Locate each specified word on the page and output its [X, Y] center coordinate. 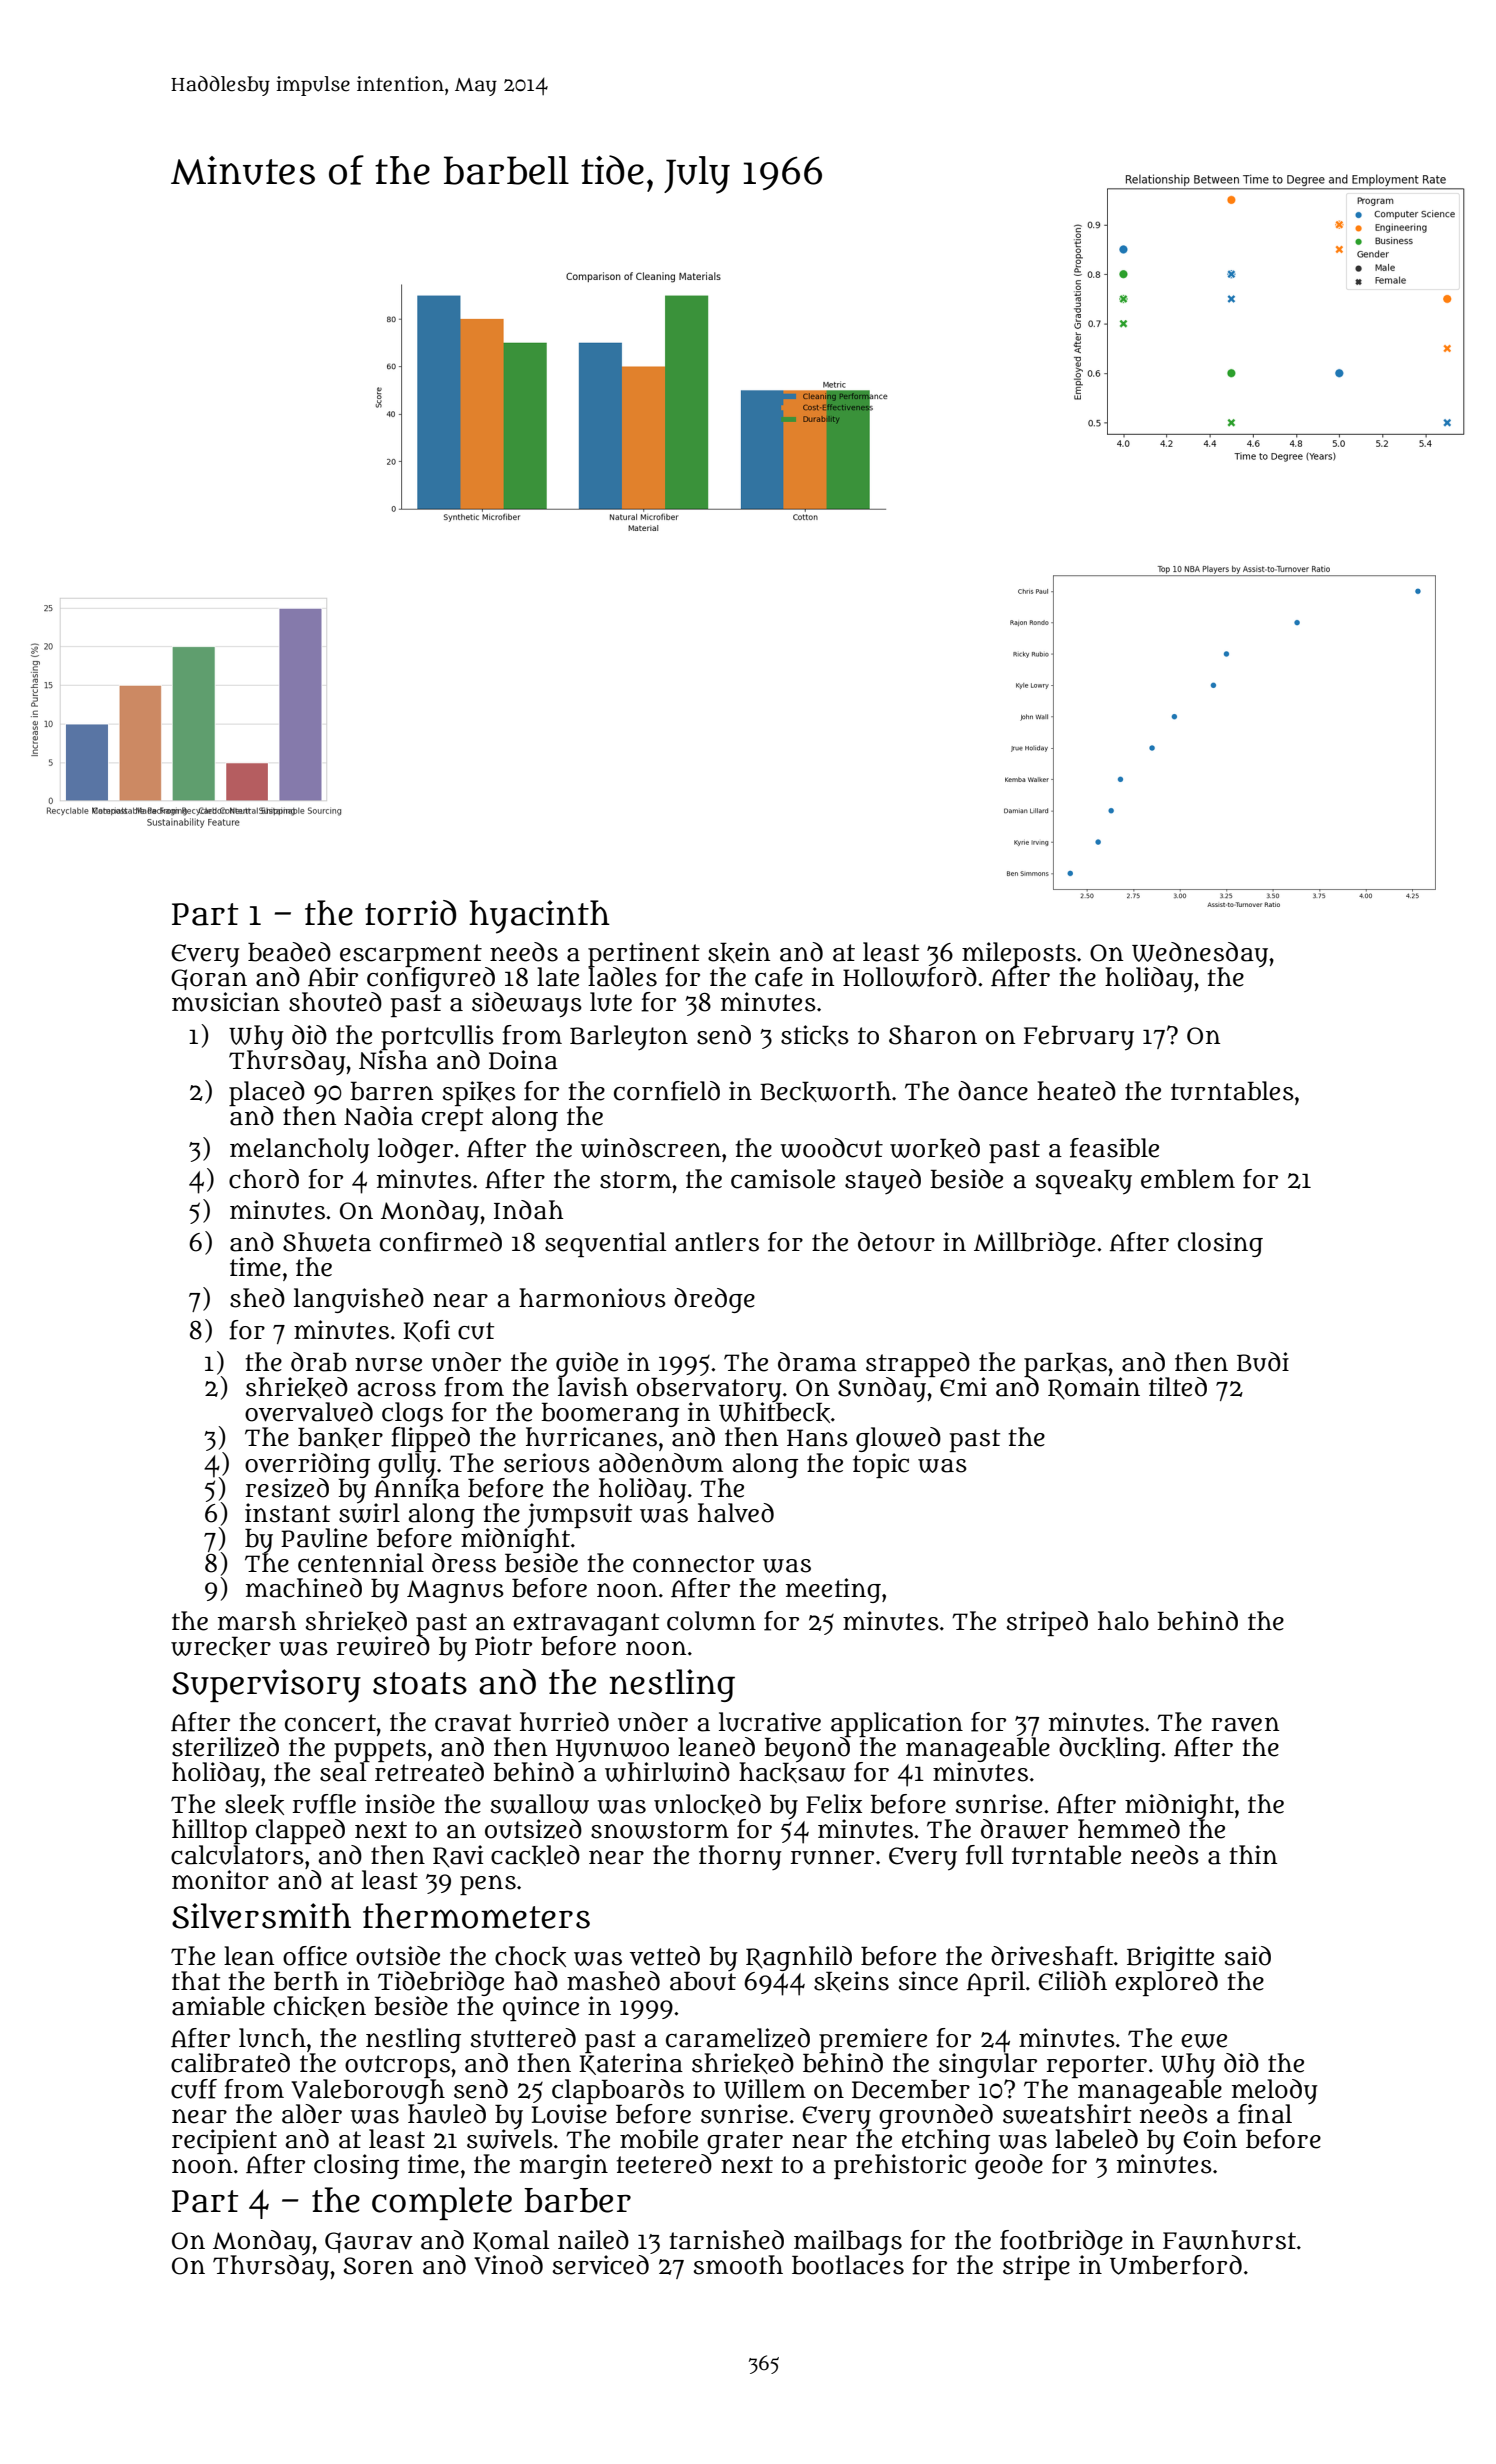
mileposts [1019, 954]
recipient [224, 2141]
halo [1123, 1621]
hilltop [209, 1831]
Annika [417, 1488]
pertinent [644, 954]
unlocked [707, 1804]
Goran [209, 979]
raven [1245, 1724]
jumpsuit [579, 1515]
